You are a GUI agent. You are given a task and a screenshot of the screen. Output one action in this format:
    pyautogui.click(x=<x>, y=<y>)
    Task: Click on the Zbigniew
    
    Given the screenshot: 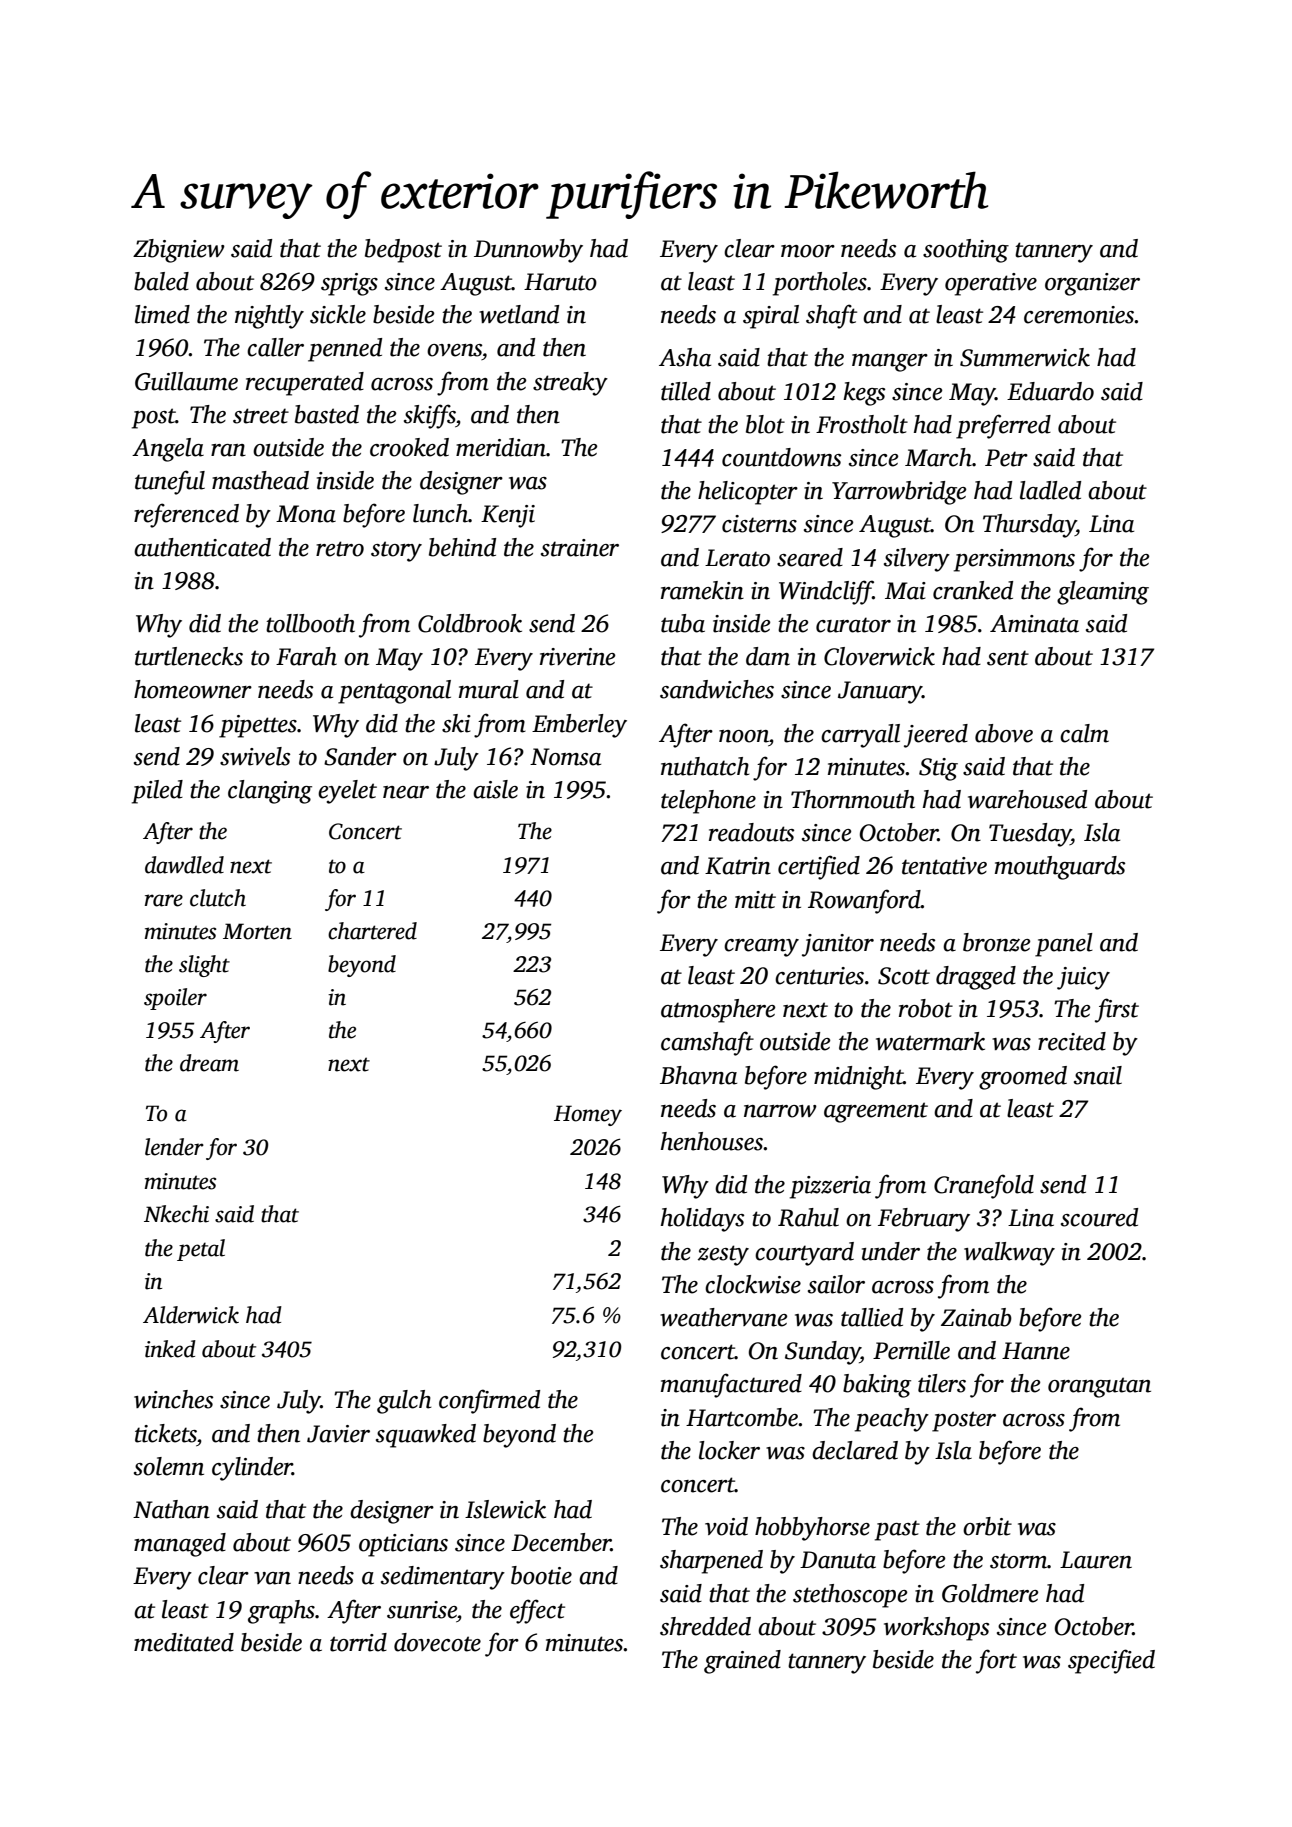 What is the action you would take?
    pyautogui.click(x=179, y=251)
